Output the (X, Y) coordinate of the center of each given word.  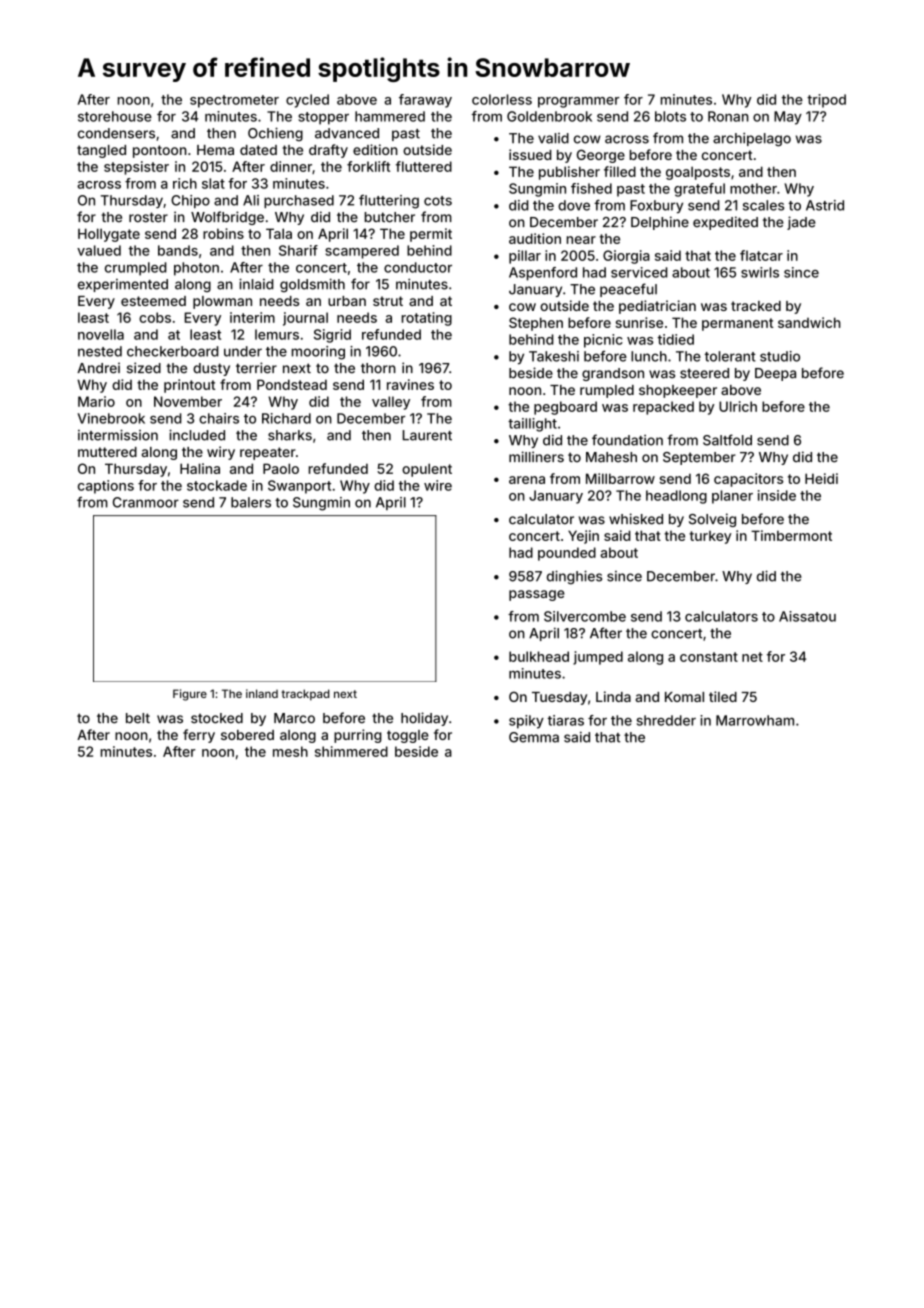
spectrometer (234, 101)
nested (100, 351)
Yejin (583, 537)
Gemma (534, 737)
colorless (502, 99)
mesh (290, 751)
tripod (826, 101)
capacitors (748, 480)
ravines (410, 384)
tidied (676, 339)
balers (251, 502)
